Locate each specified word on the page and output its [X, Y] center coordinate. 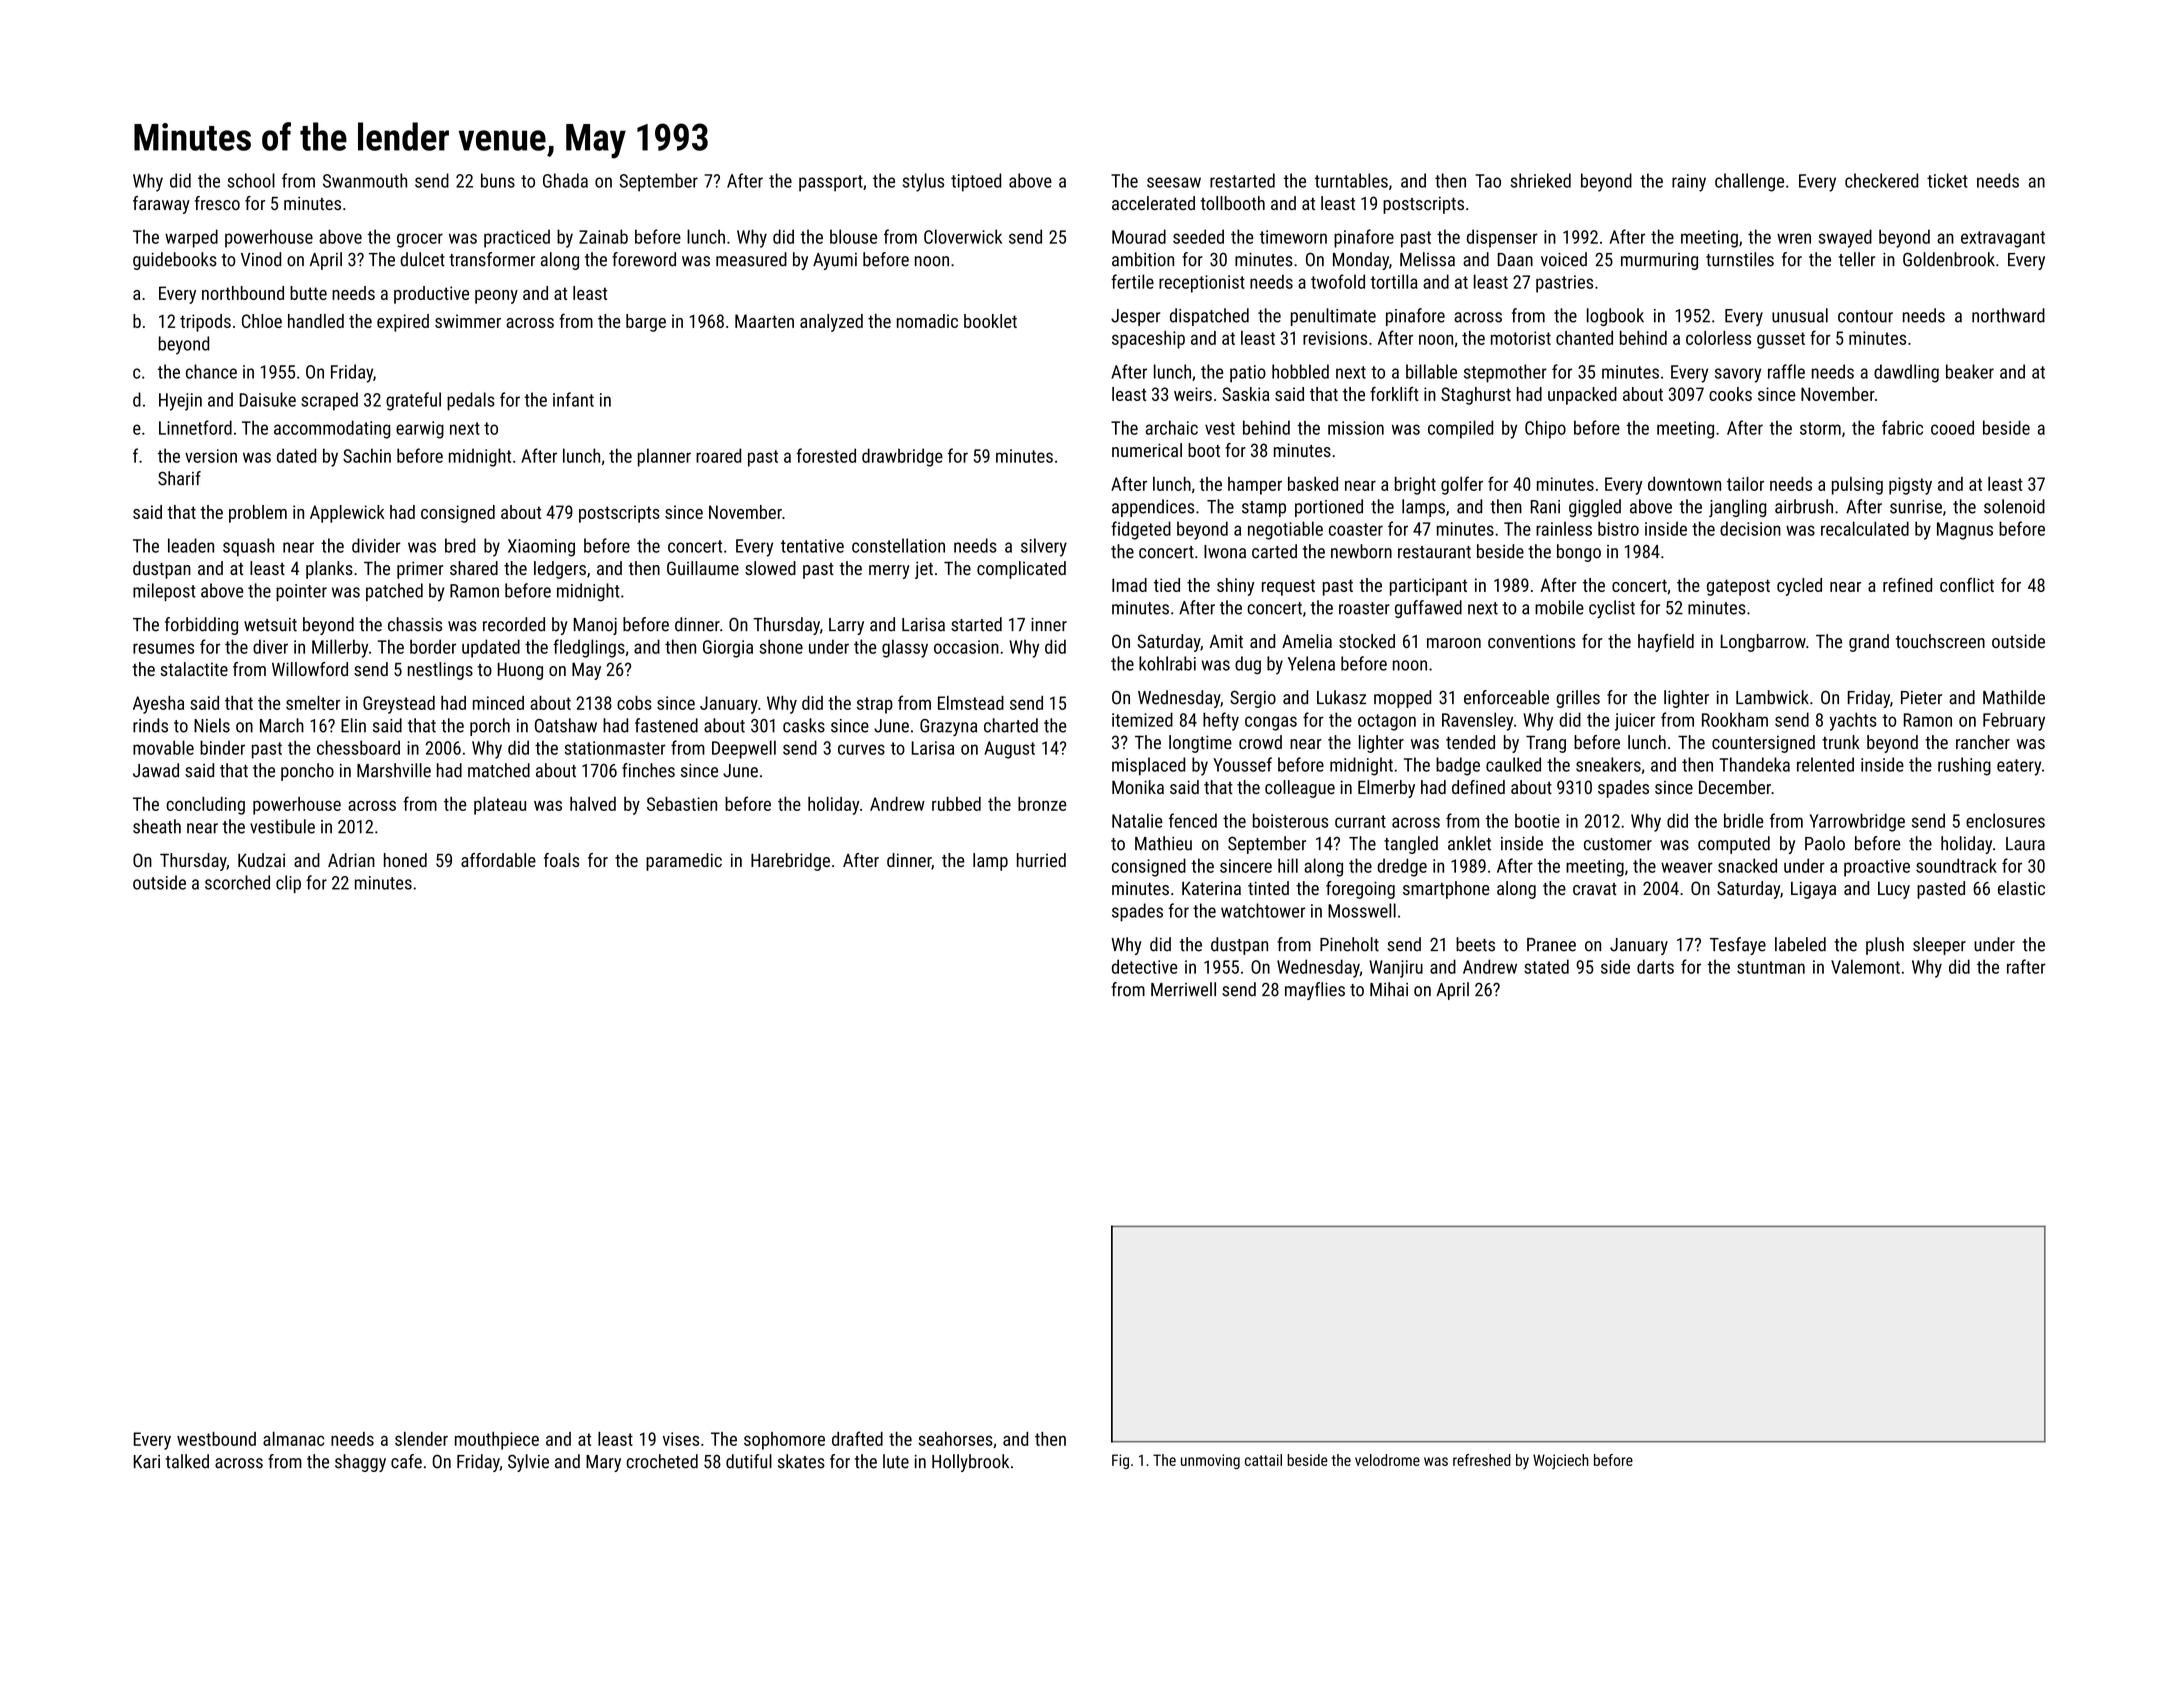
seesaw [1174, 182]
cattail [1263, 1460]
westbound [216, 1439]
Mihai [1389, 989]
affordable [498, 860]
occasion [966, 647]
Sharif [179, 478]
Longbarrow [1763, 643]
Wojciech [1561, 1461]
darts [1655, 966]
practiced [517, 238]
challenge [1749, 182]
